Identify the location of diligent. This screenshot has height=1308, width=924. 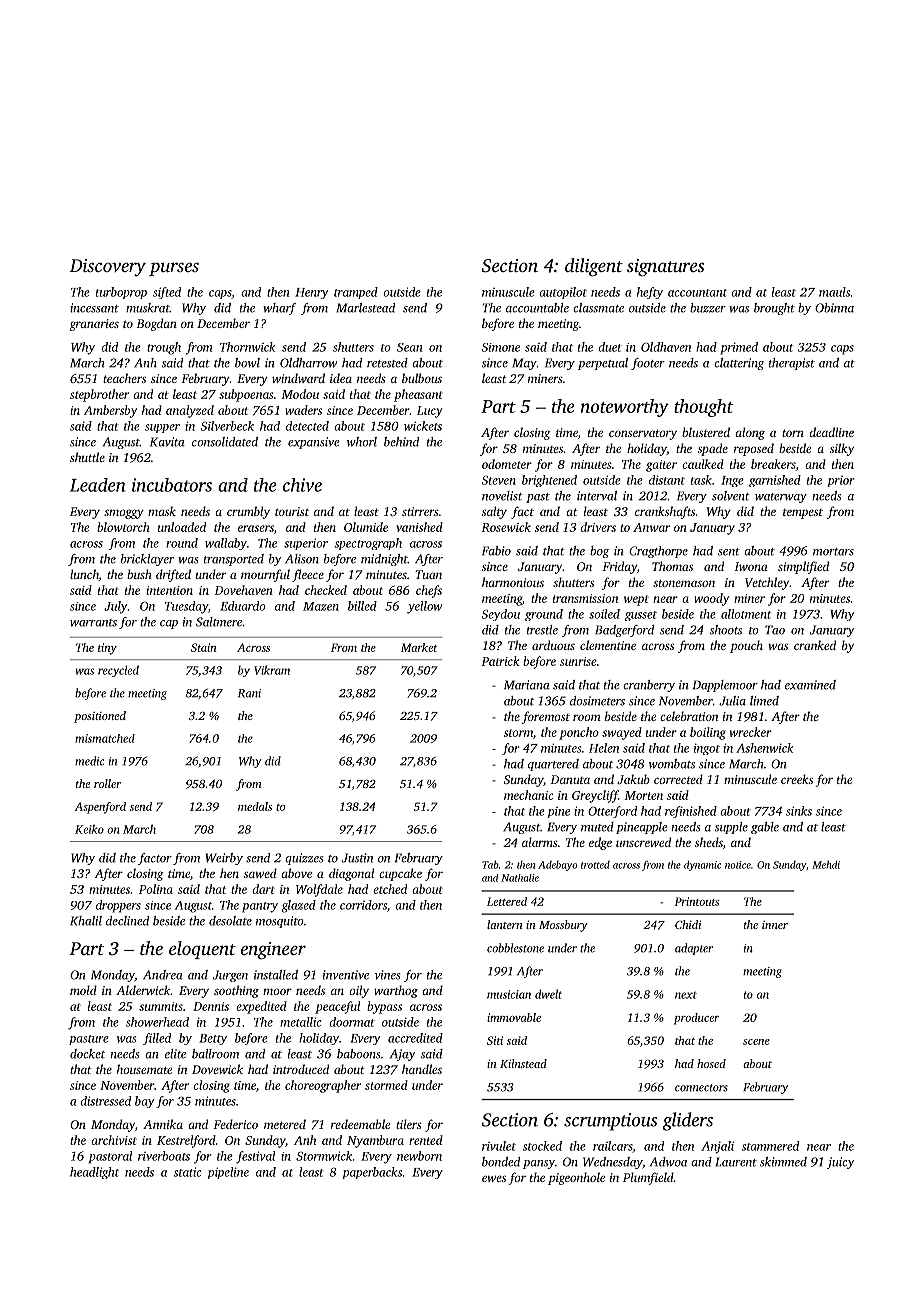
(594, 267).
